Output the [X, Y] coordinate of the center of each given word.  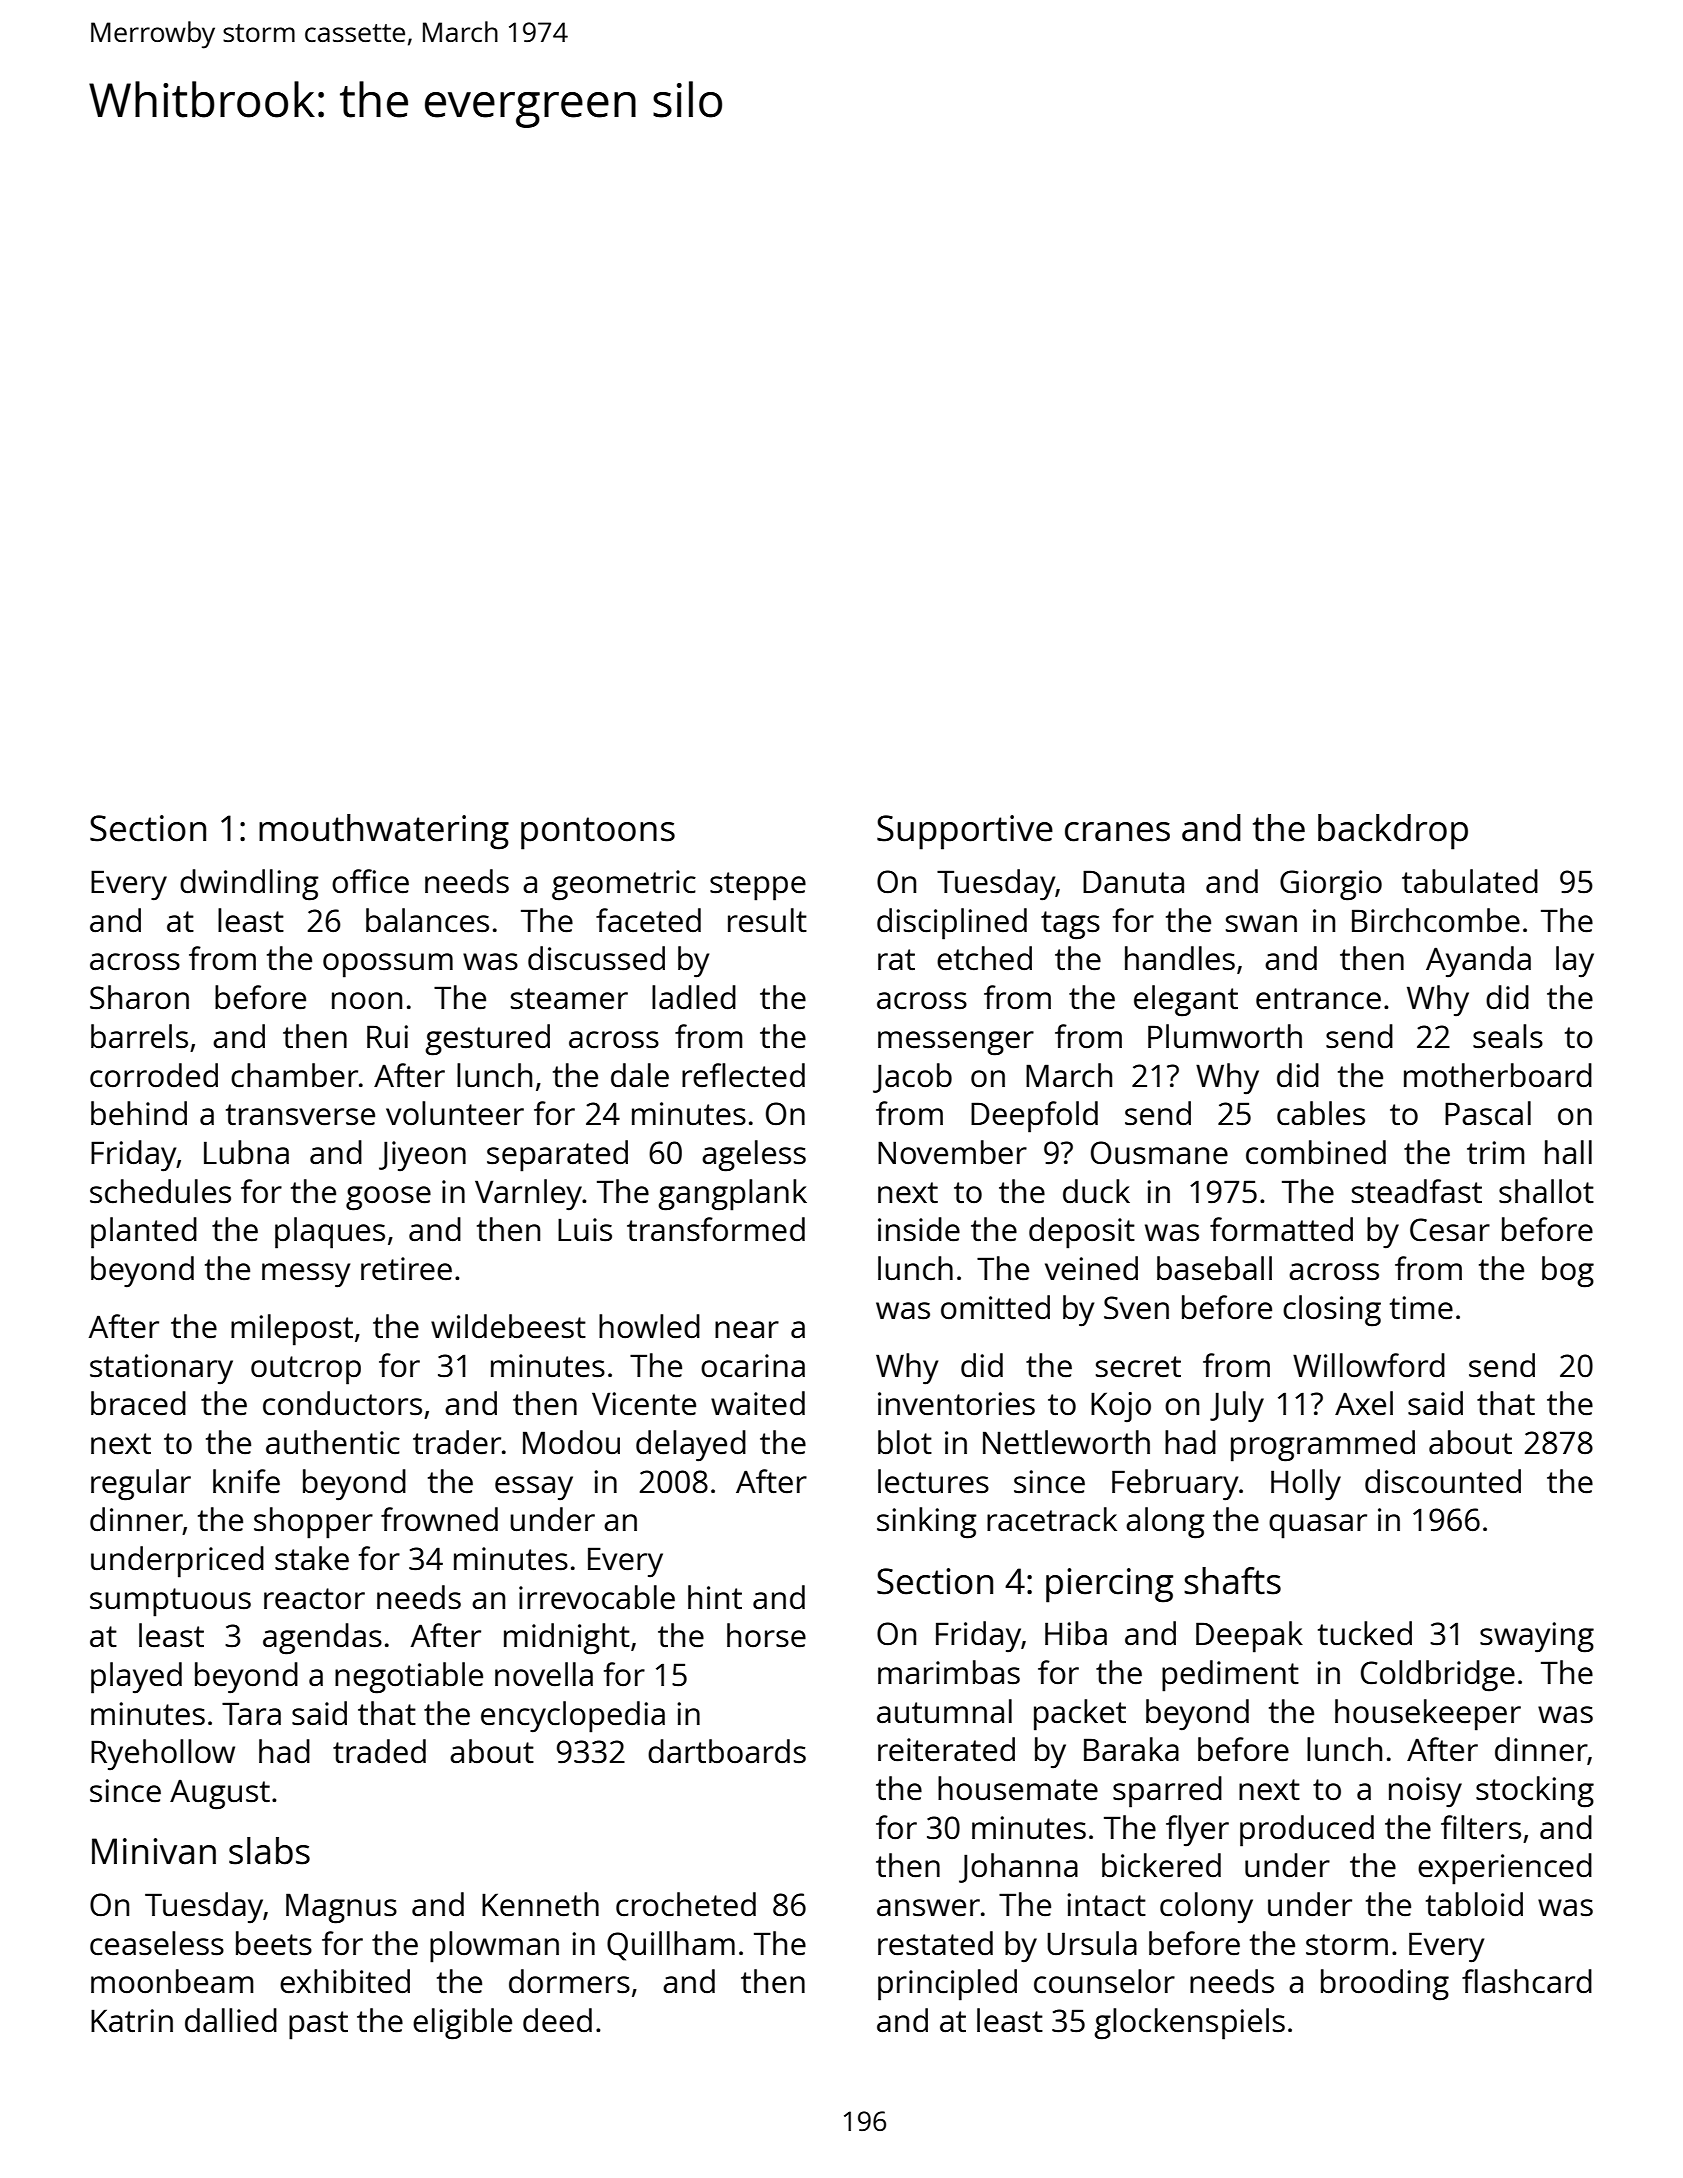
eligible [462, 2024]
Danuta [1133, 881]
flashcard [1527, 1981]
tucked [1365, 1633]
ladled [694, 997]
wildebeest [508, 1326]
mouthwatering [384, 832]
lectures [933, 1481]
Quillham [671, 1946]
